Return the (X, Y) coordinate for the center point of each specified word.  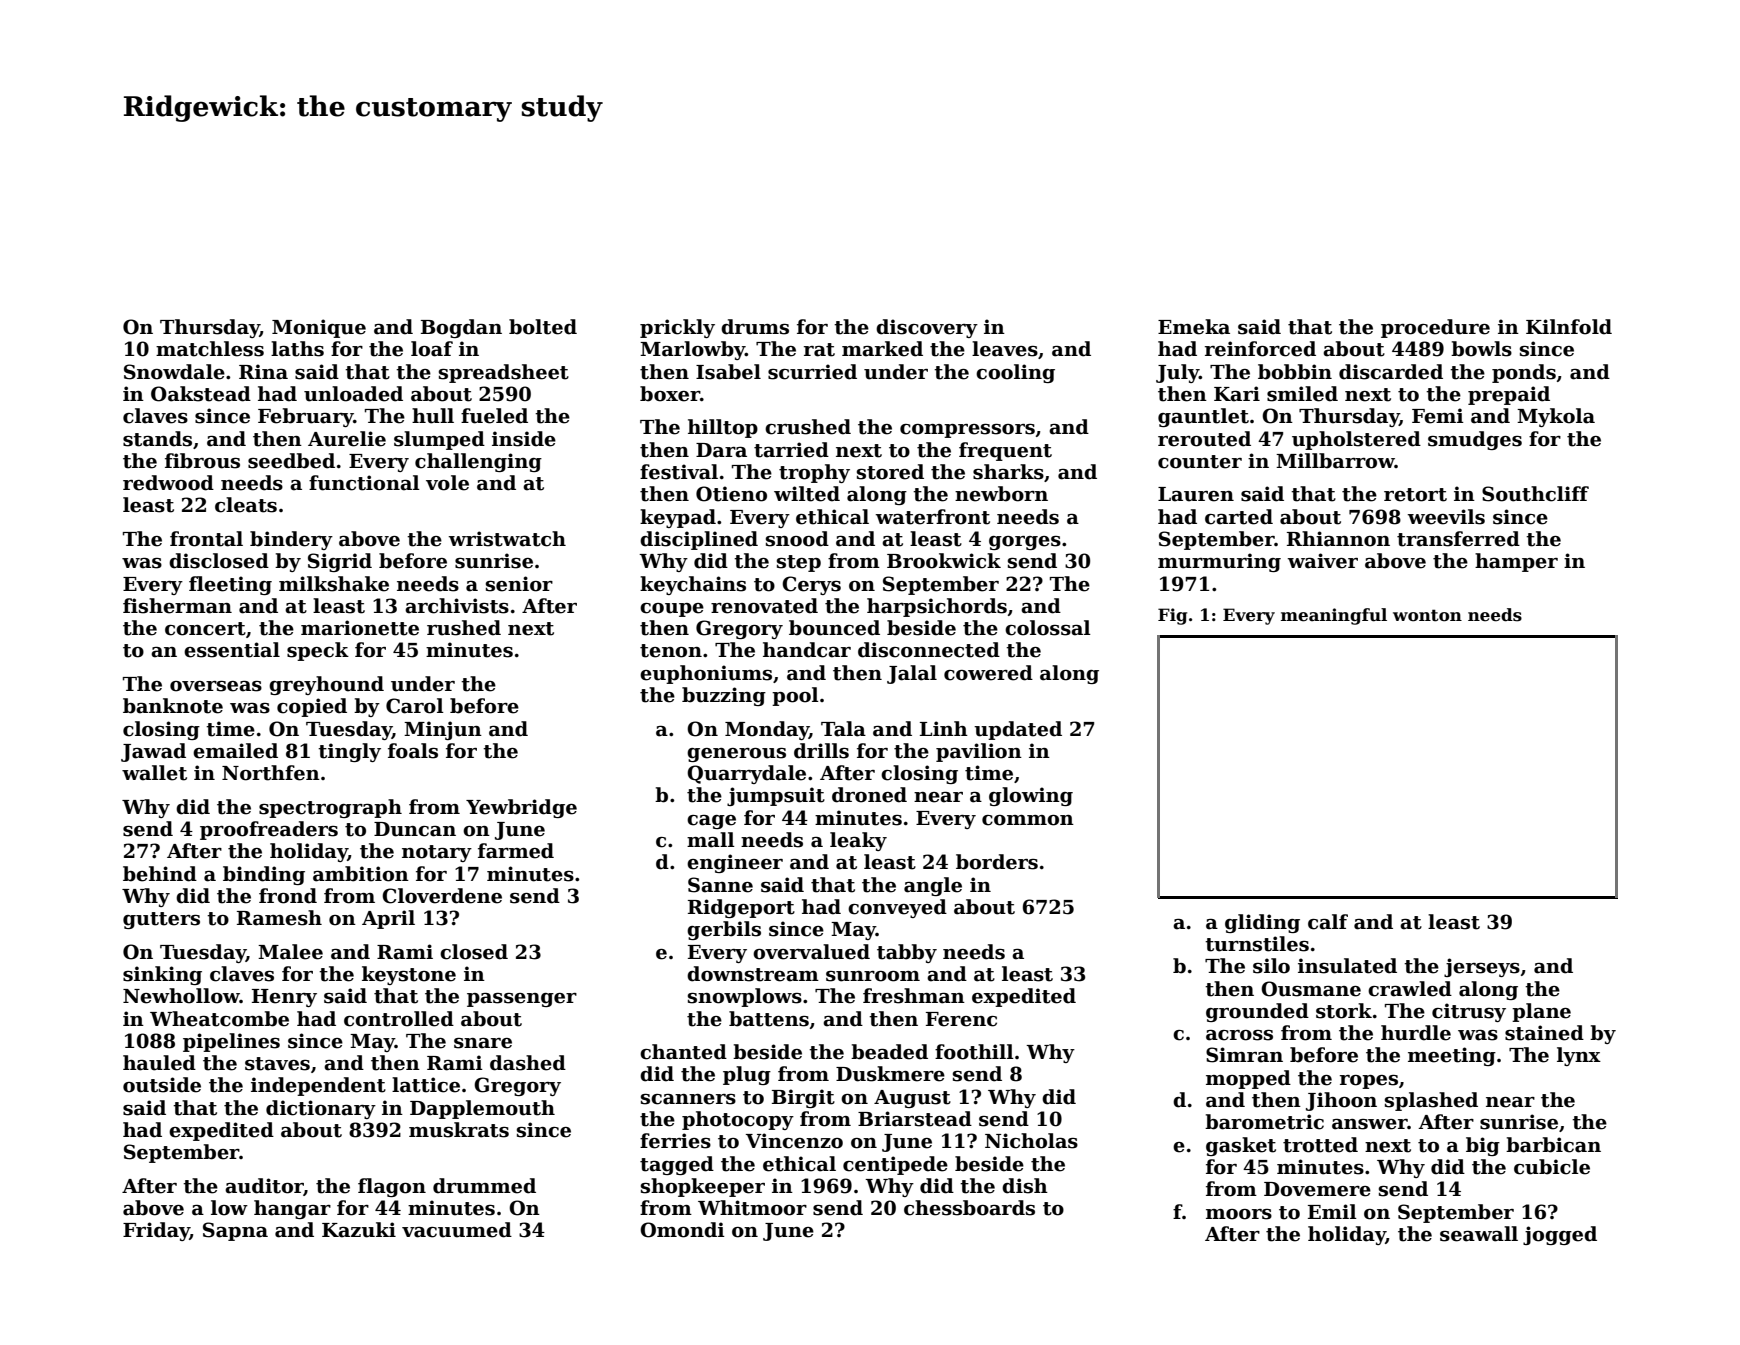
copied (312, 707)
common (1028, 820)
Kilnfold (1569, 327)
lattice (426, 1085)
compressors (967, 431)
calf (1328, 922)
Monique (319, 328)
